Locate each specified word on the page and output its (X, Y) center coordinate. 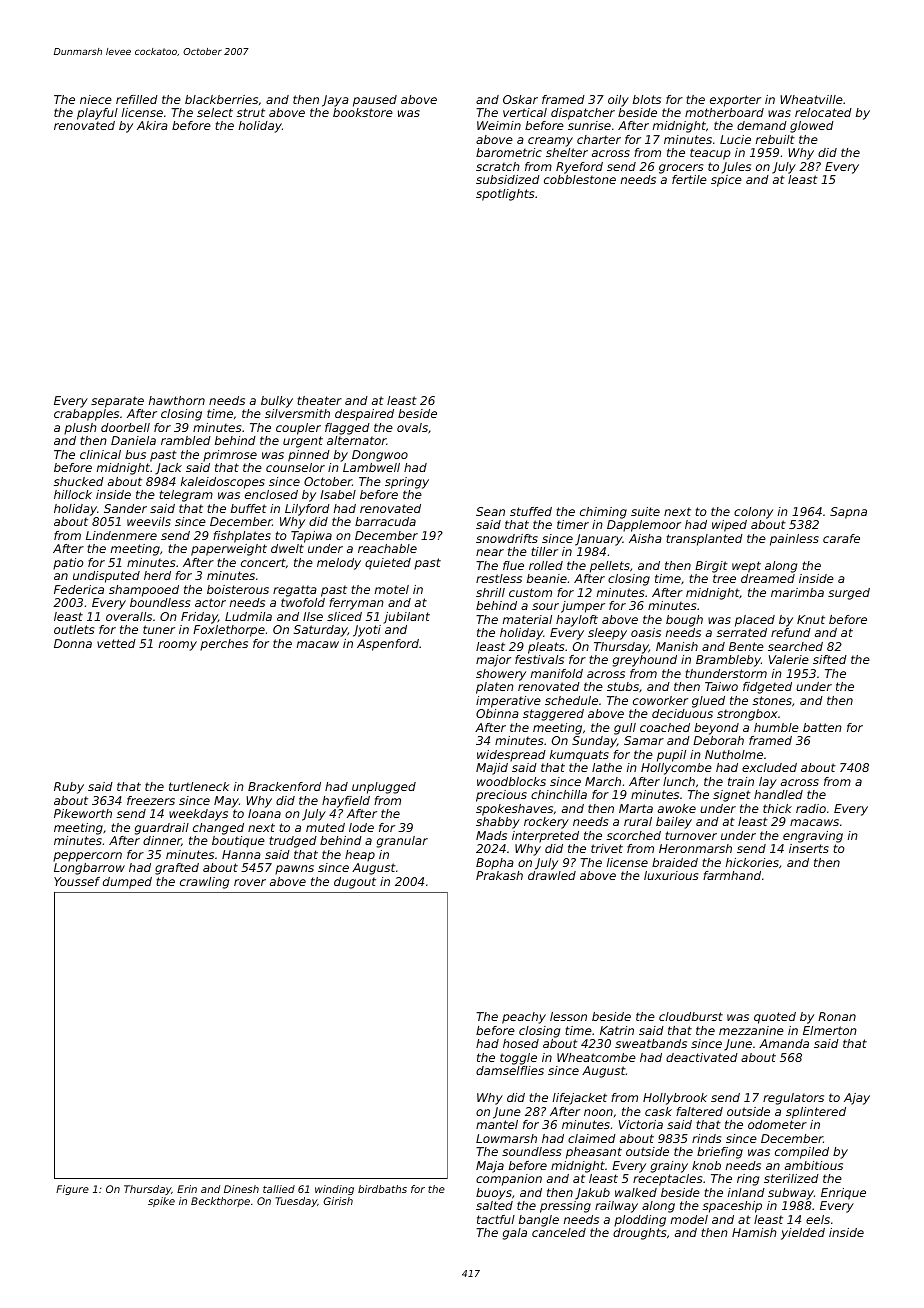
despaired (364, 415)
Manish (677, 646)
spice (726, 181)
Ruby (69, 788)
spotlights (505, 195)
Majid (492, 769)
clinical (100, 454)
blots (647, 99)
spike (161, 1202)
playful (97, 114)
